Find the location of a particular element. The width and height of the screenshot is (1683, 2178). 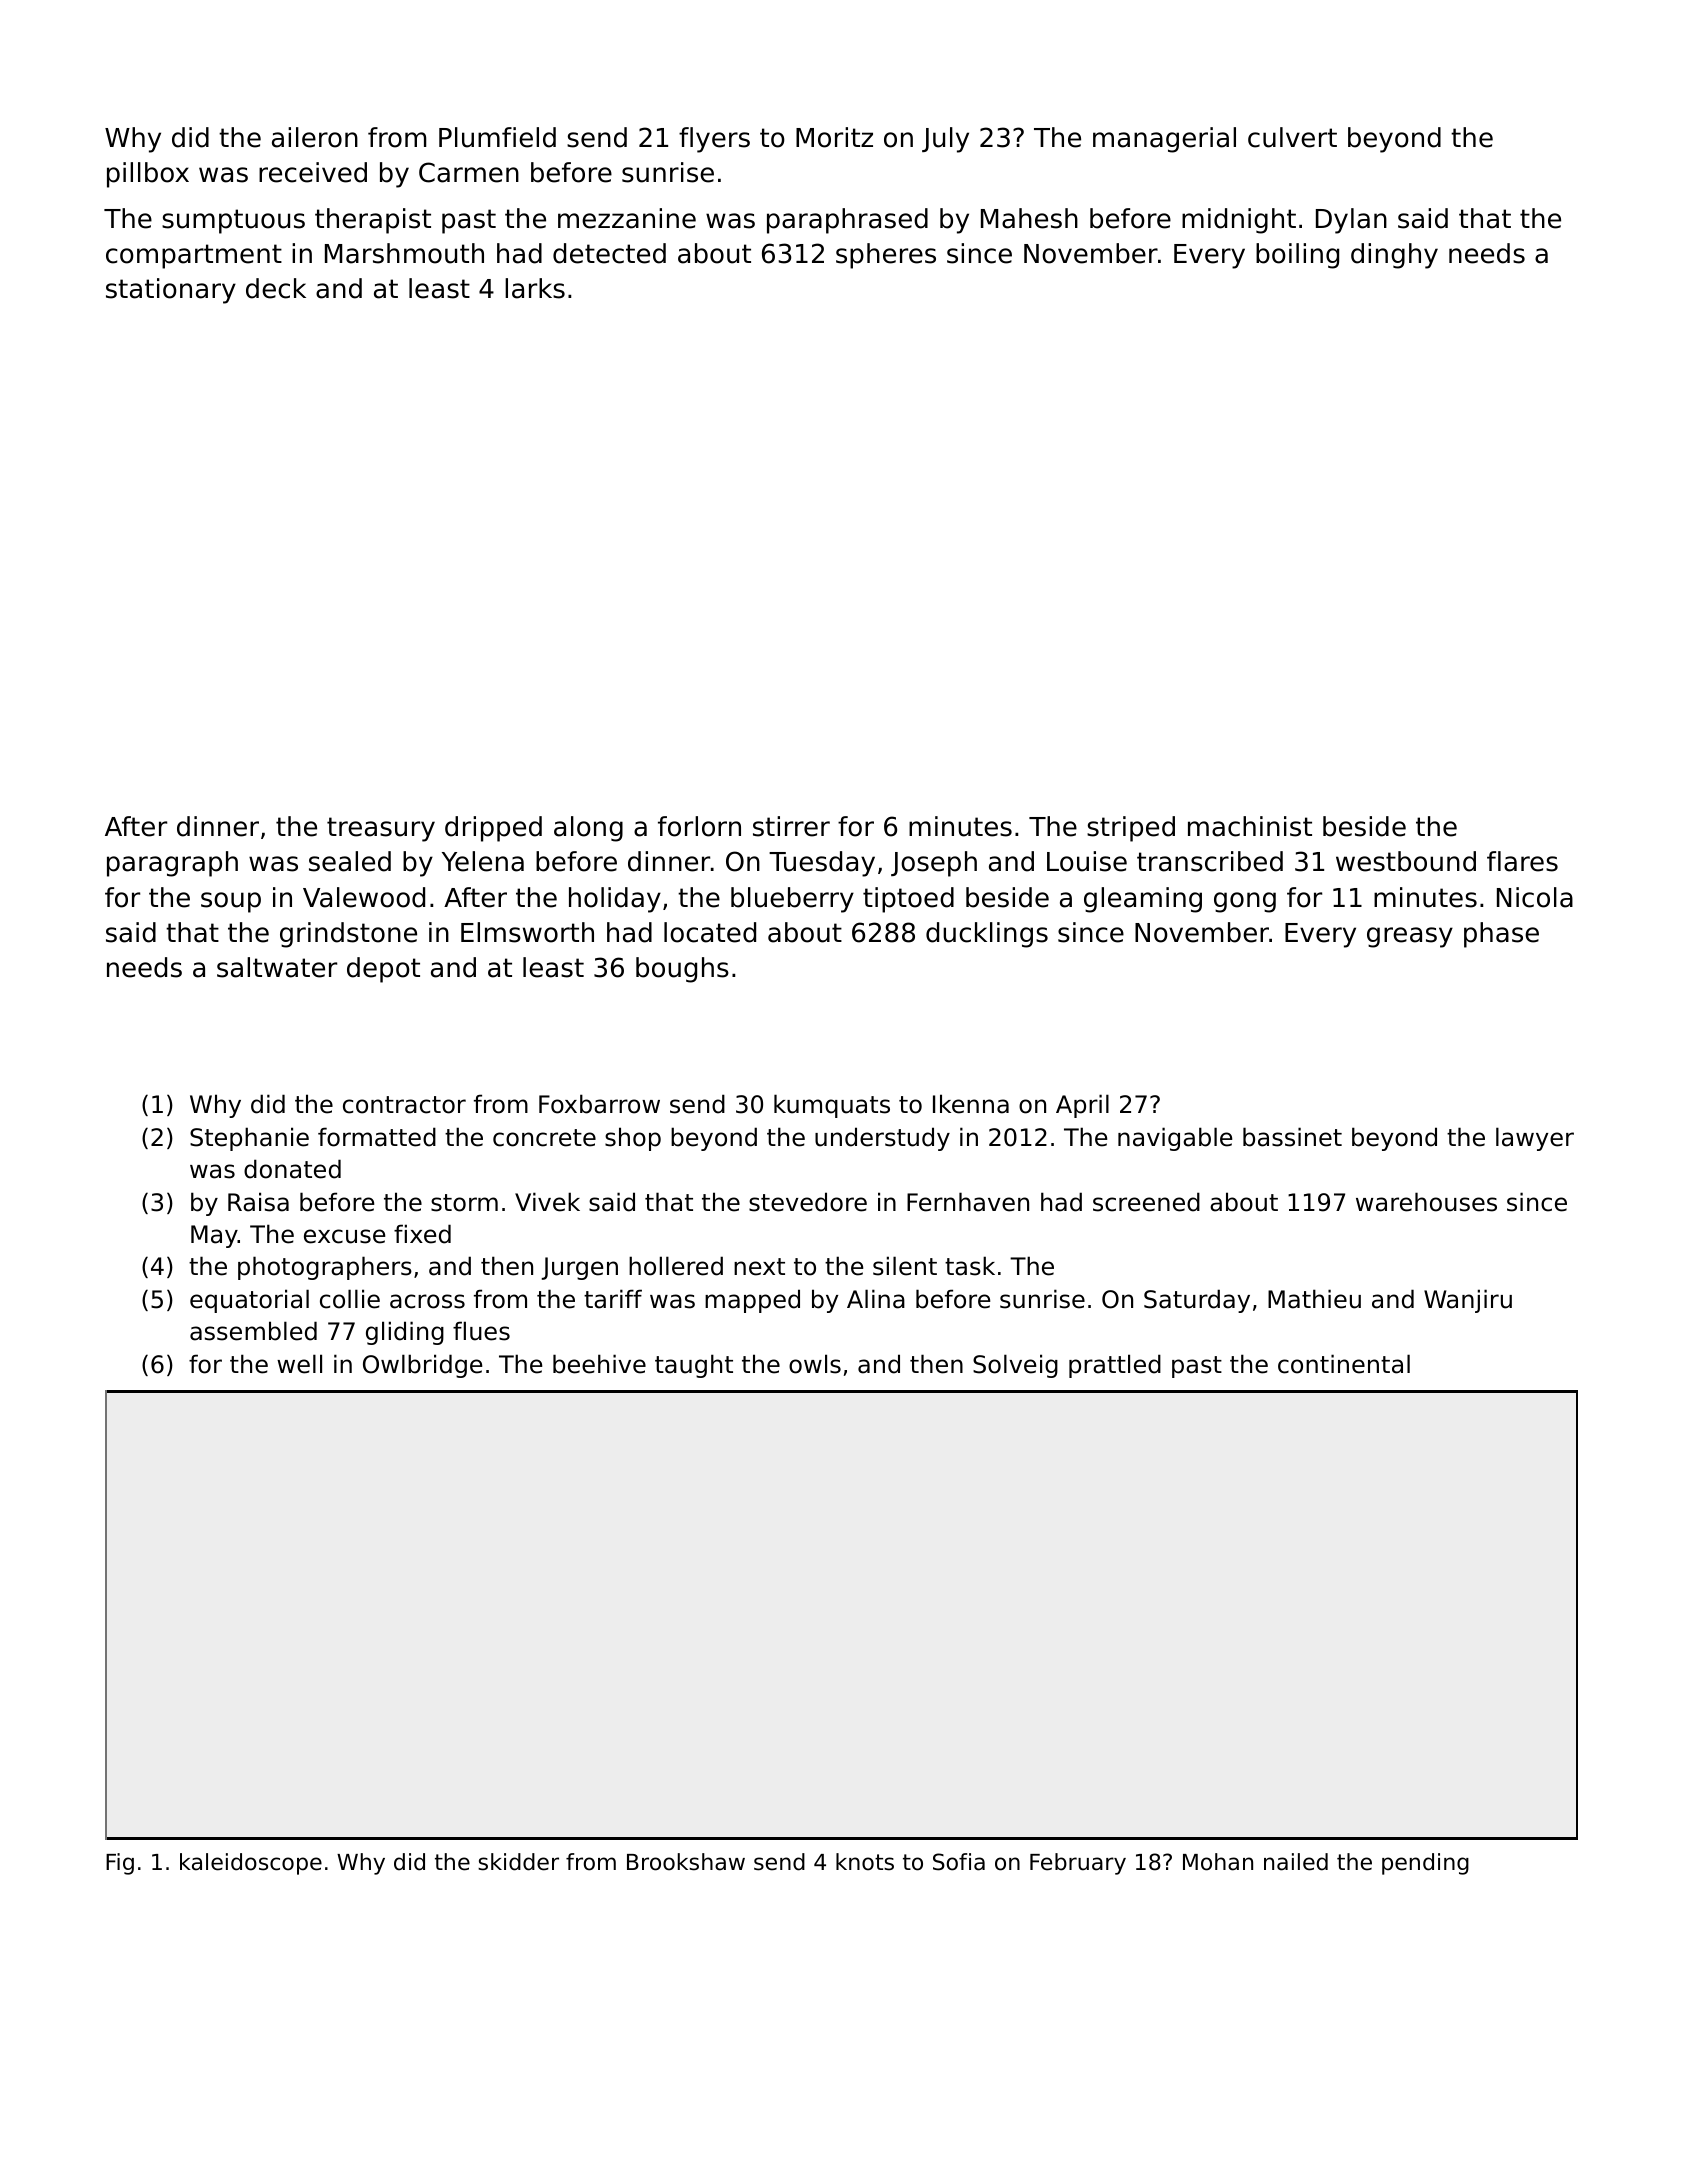

Fernhaven is located at coordinates (968, 1202).
